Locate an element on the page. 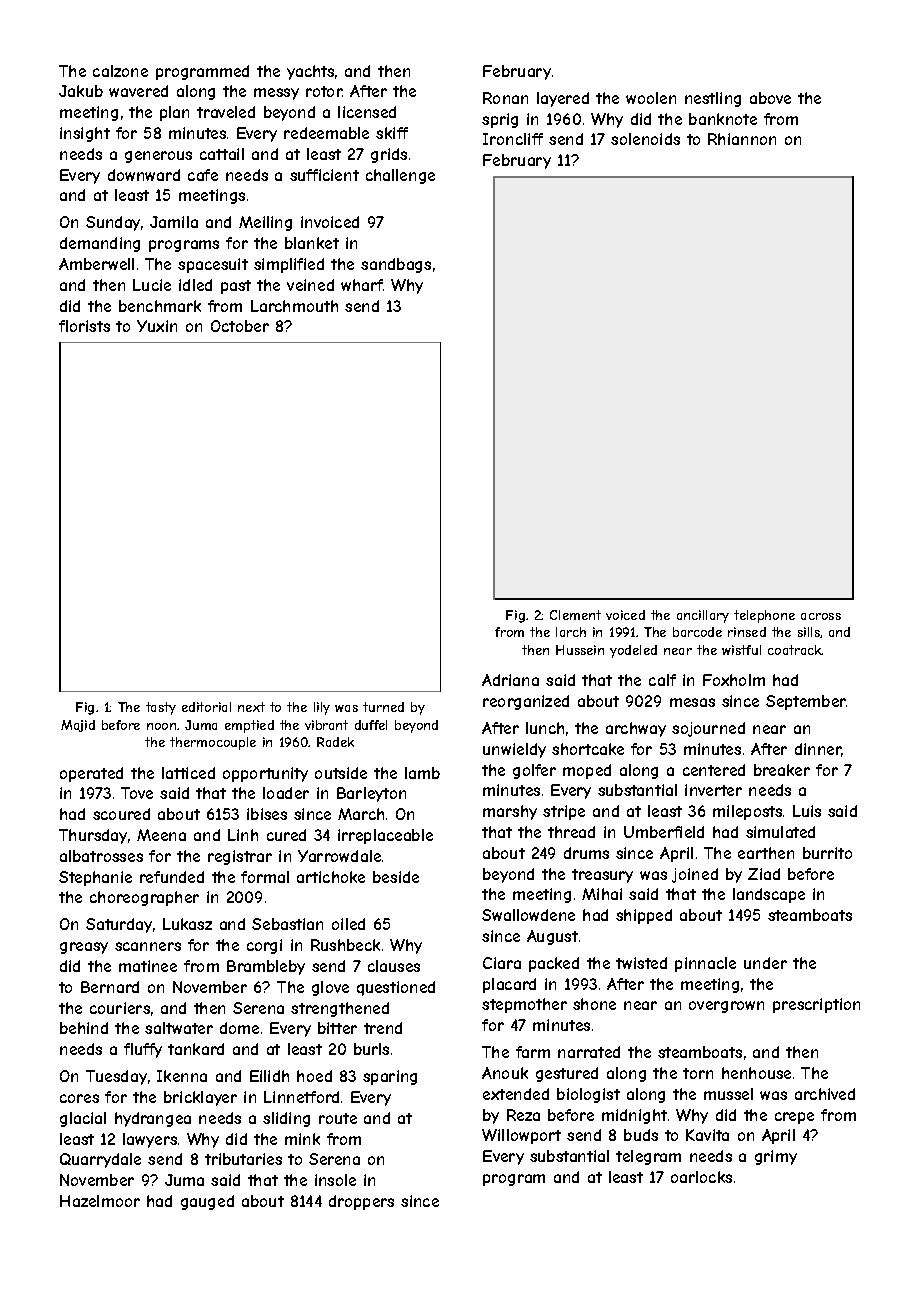 The height and width of the page is (1314, 924). Tove is located at coordinates (137, 793).
